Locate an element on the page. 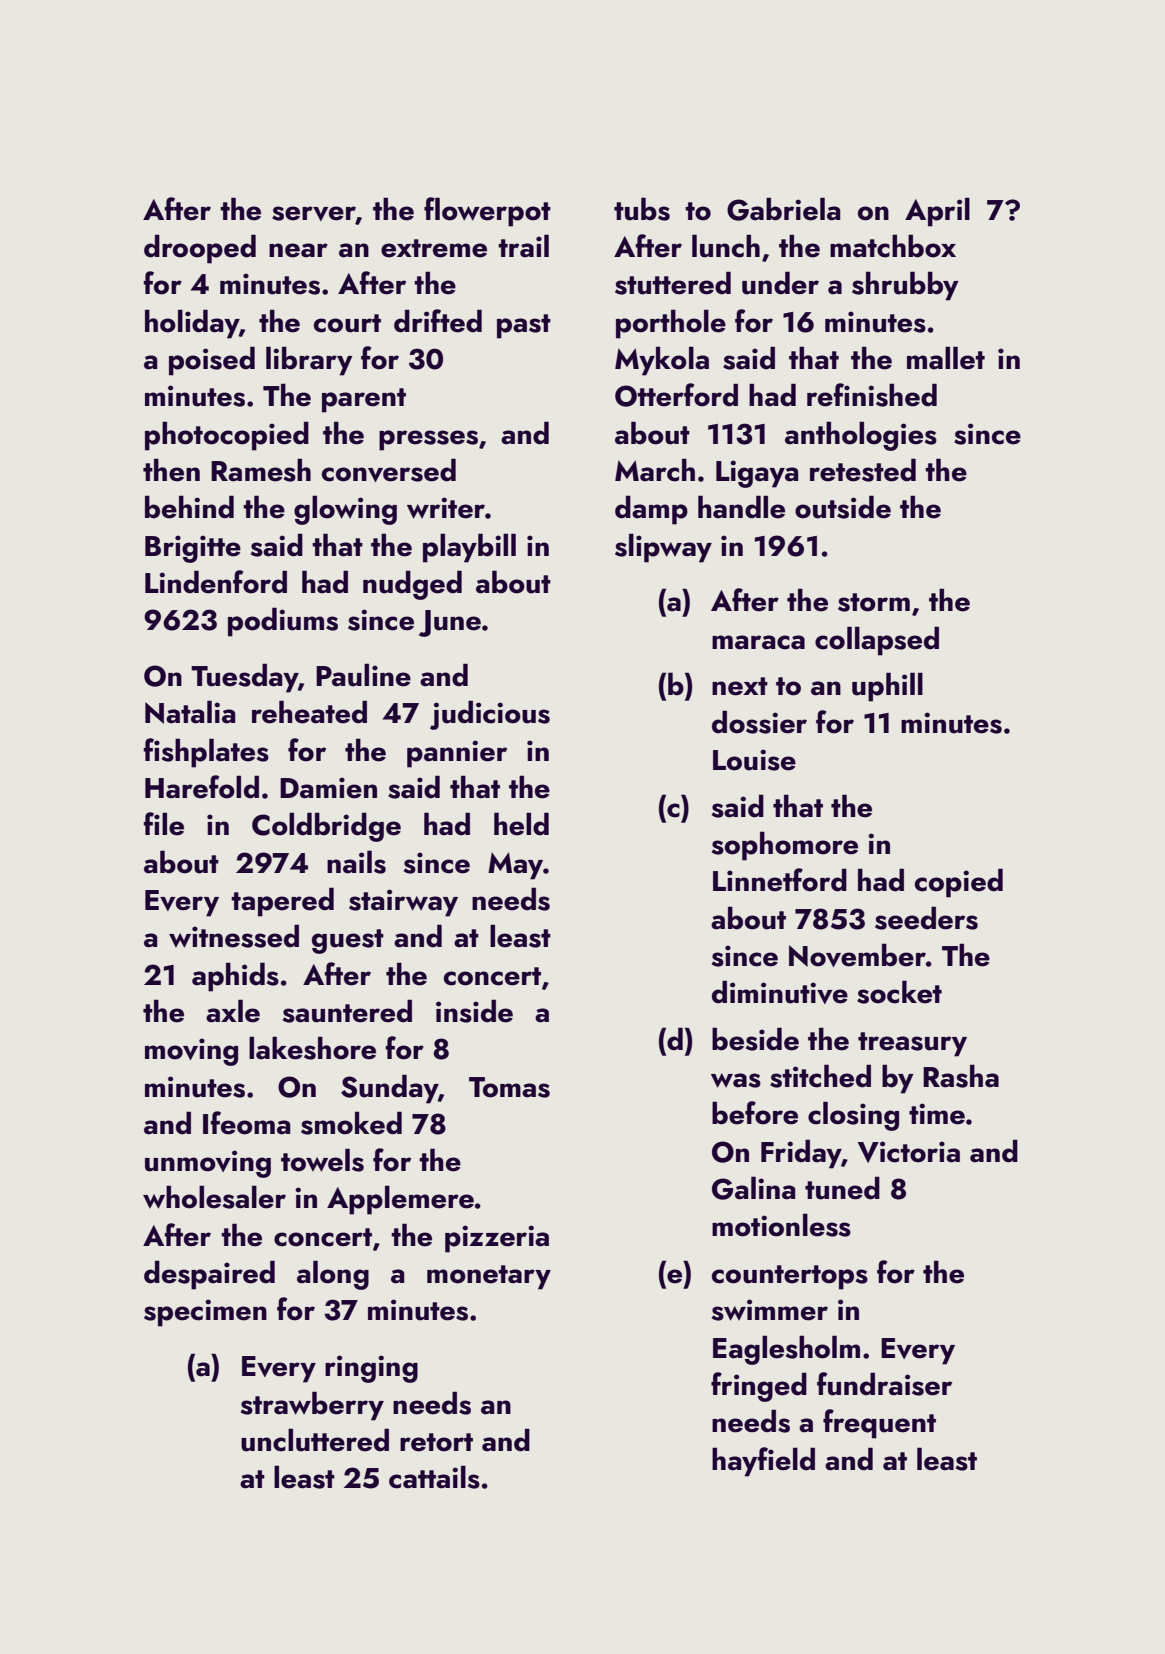 This page has height=1654, width=1165. along is located at coordinates (333, 1275).
